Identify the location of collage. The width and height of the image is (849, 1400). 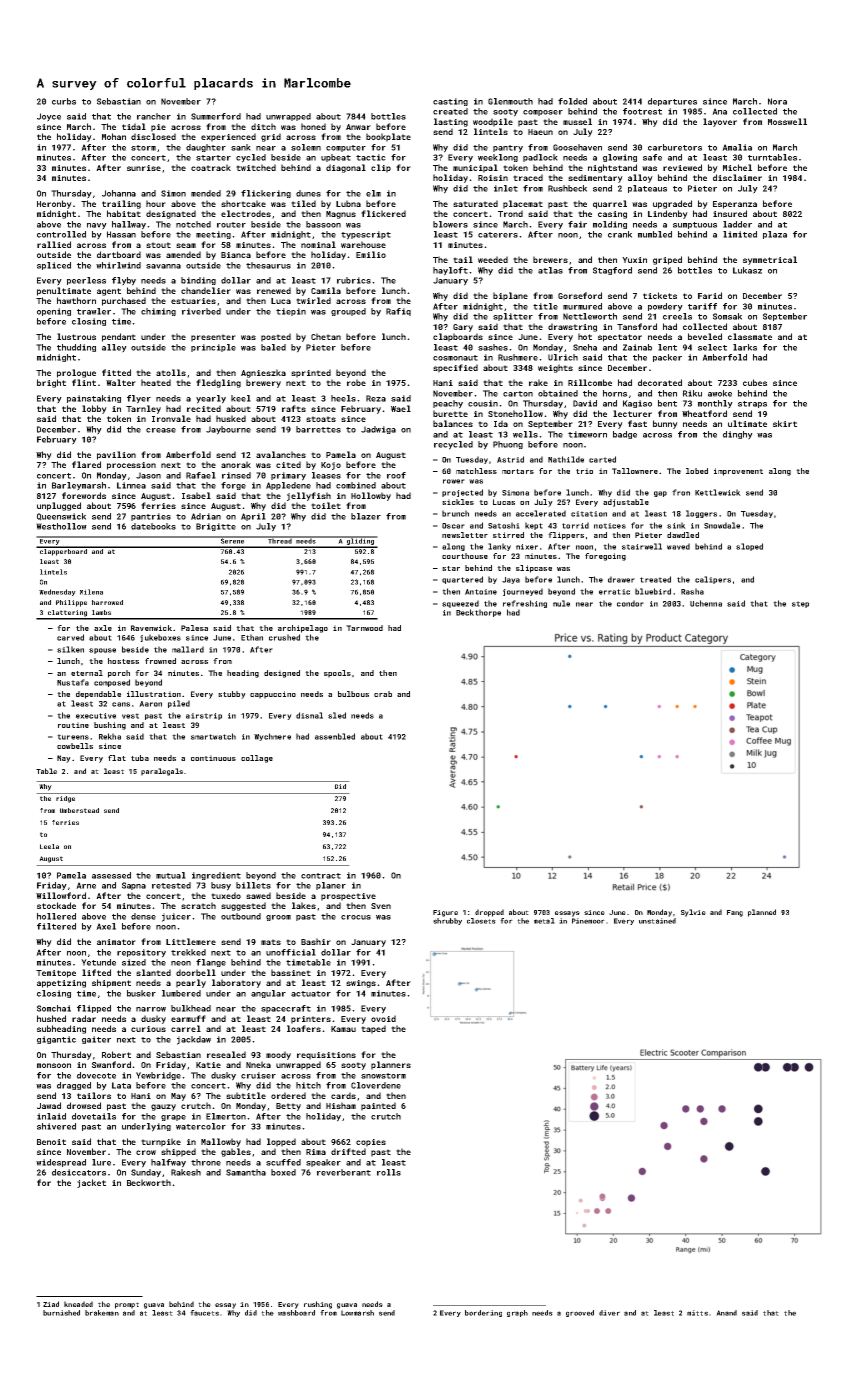
(257, 759).
